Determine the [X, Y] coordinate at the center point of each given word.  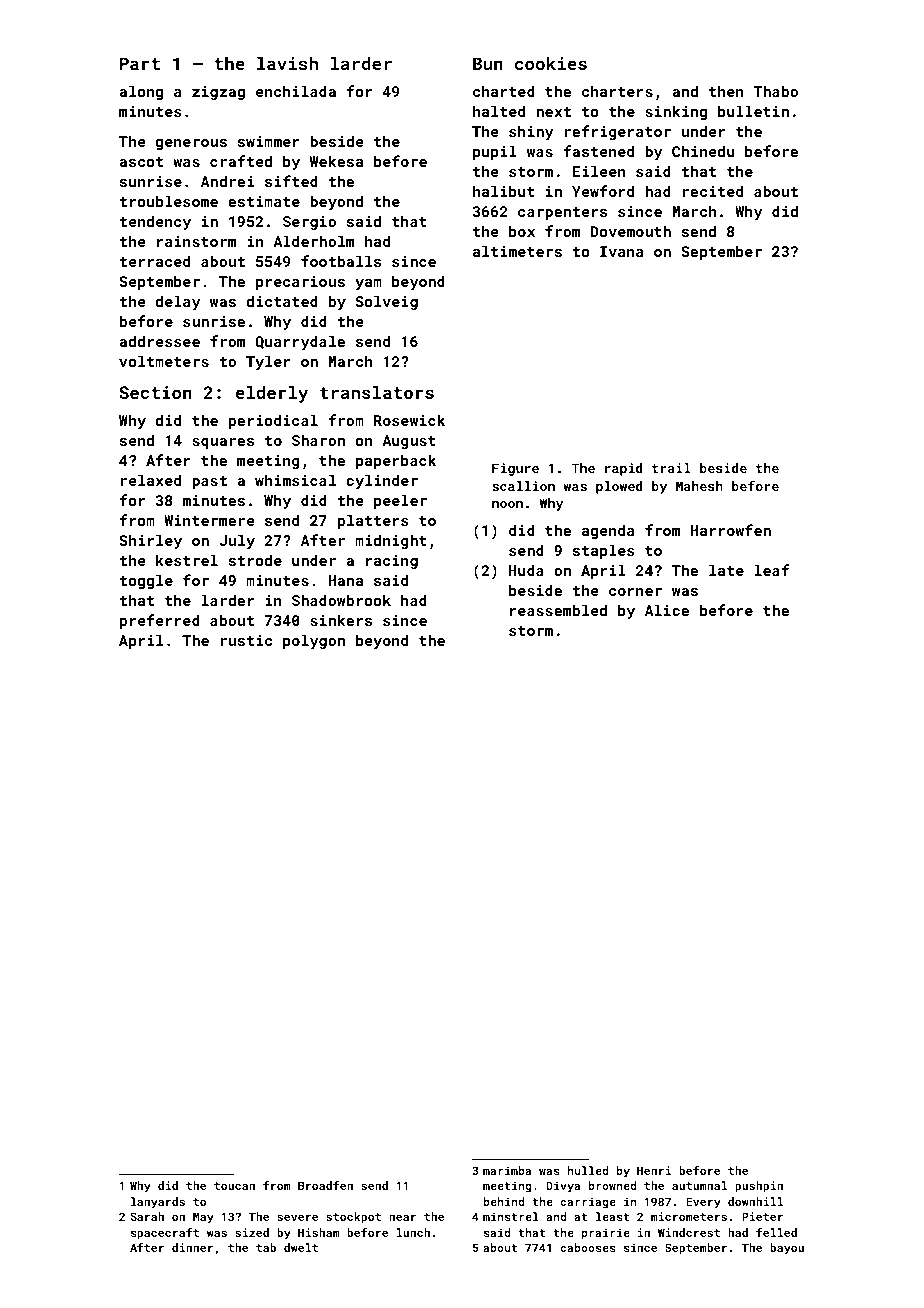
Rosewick [409, 420]
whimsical [295, 480]
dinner [192, 1247]
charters [617, 91]
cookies [551, 63]
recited [713, 191]
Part [140, 63]
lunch [413, 1232]
